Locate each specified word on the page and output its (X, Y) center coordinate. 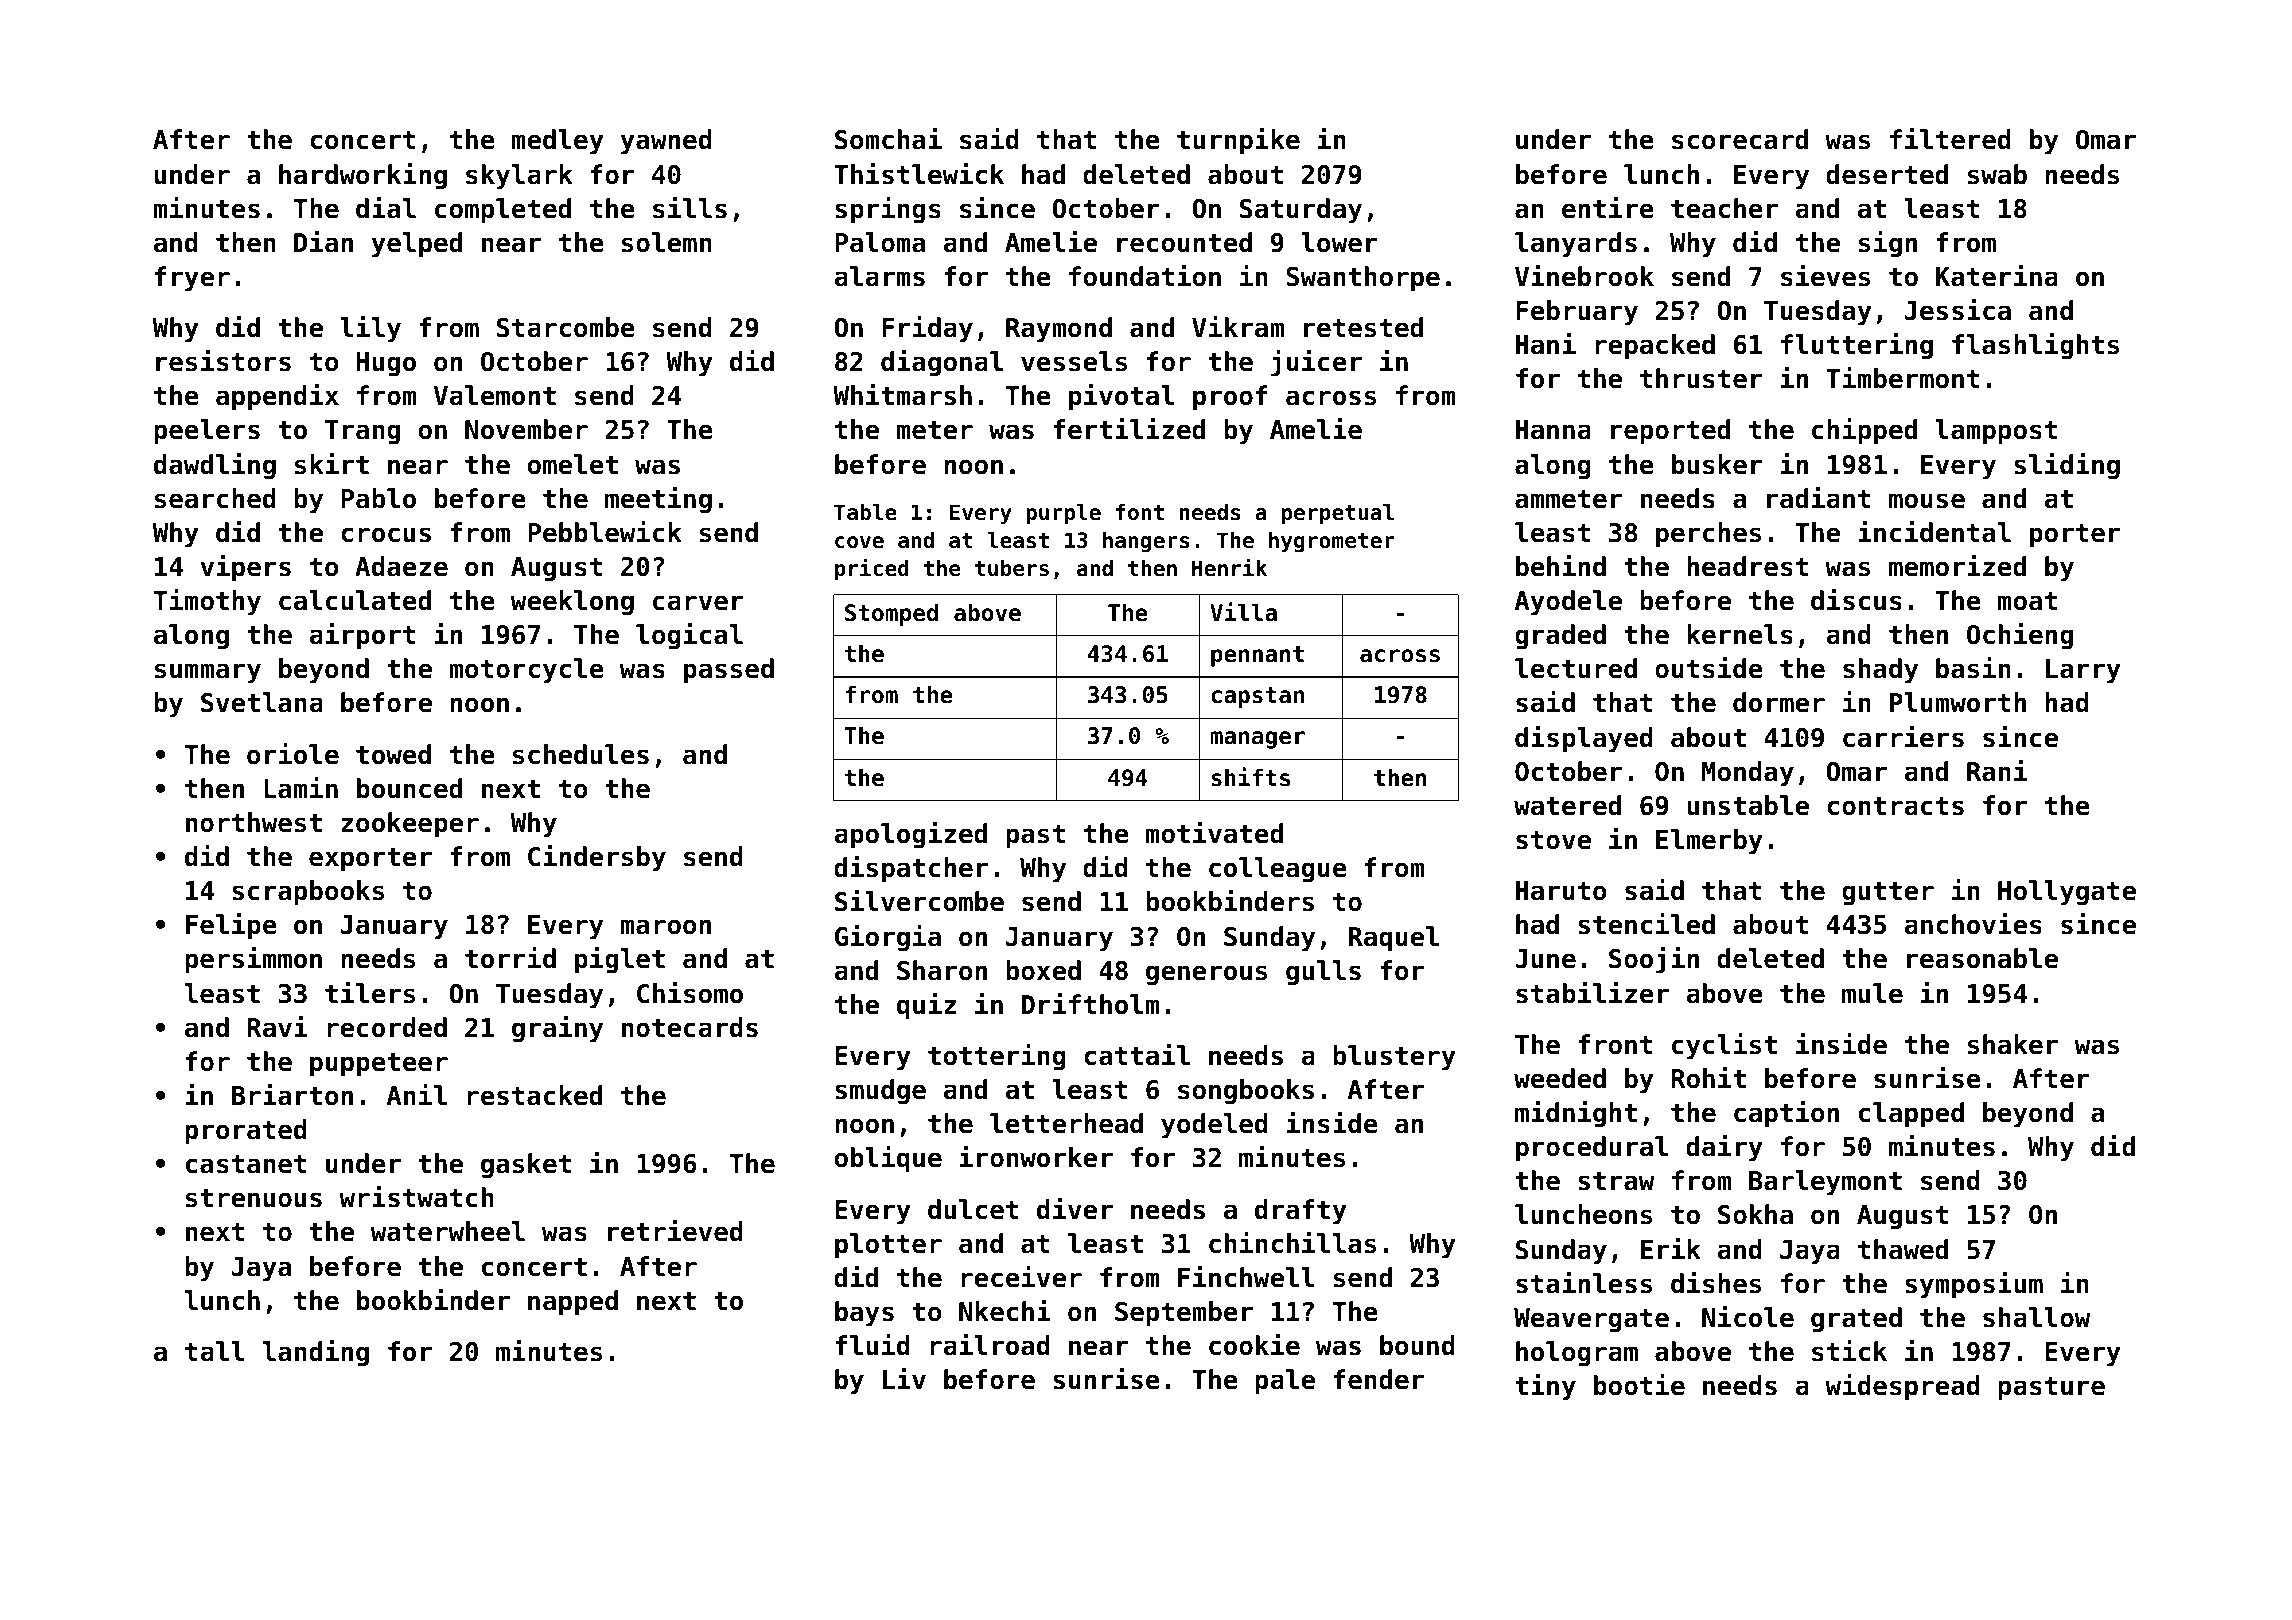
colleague (1278, 870)
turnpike (1238, 141)
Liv (904, 1378)
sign (1888, 244)
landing (316, 1353)
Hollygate (2067, 893)
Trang (362, 432)
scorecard (1740, 139)
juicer (1316, 363)
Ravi (277, 1027)
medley (558, 142)
